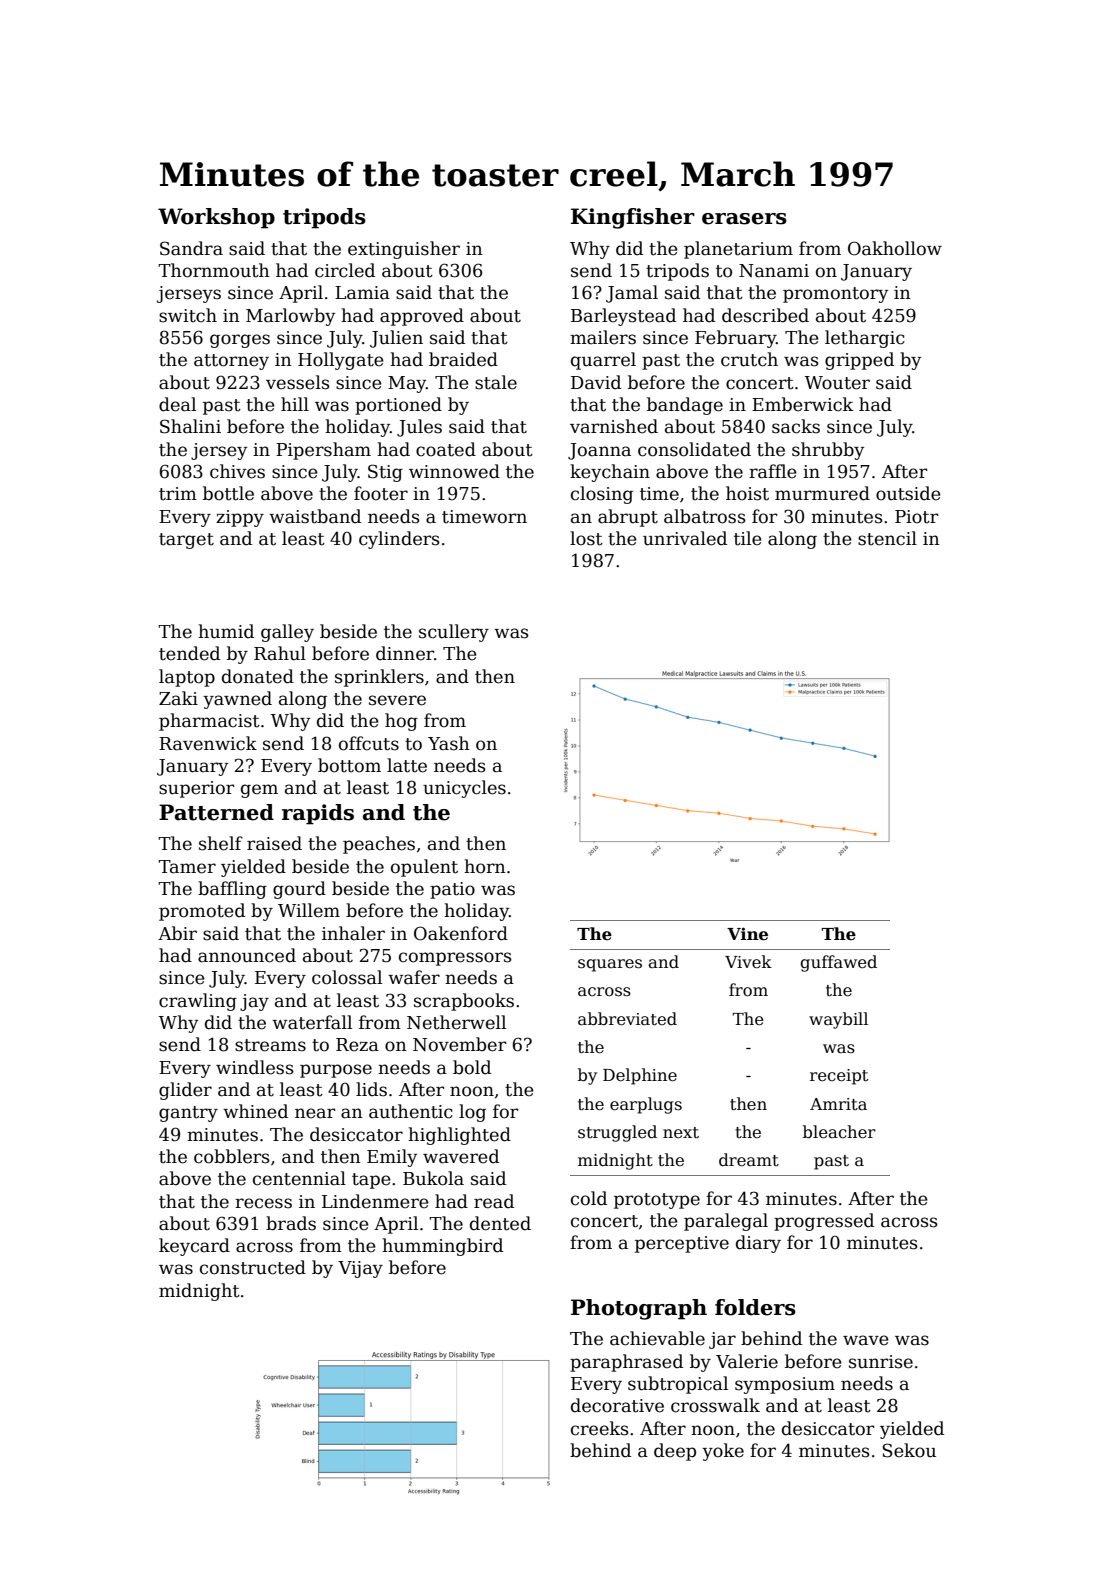 The height and width of the screenshot is (1570, 1105). I want to click on outside, so click(908, 493).
